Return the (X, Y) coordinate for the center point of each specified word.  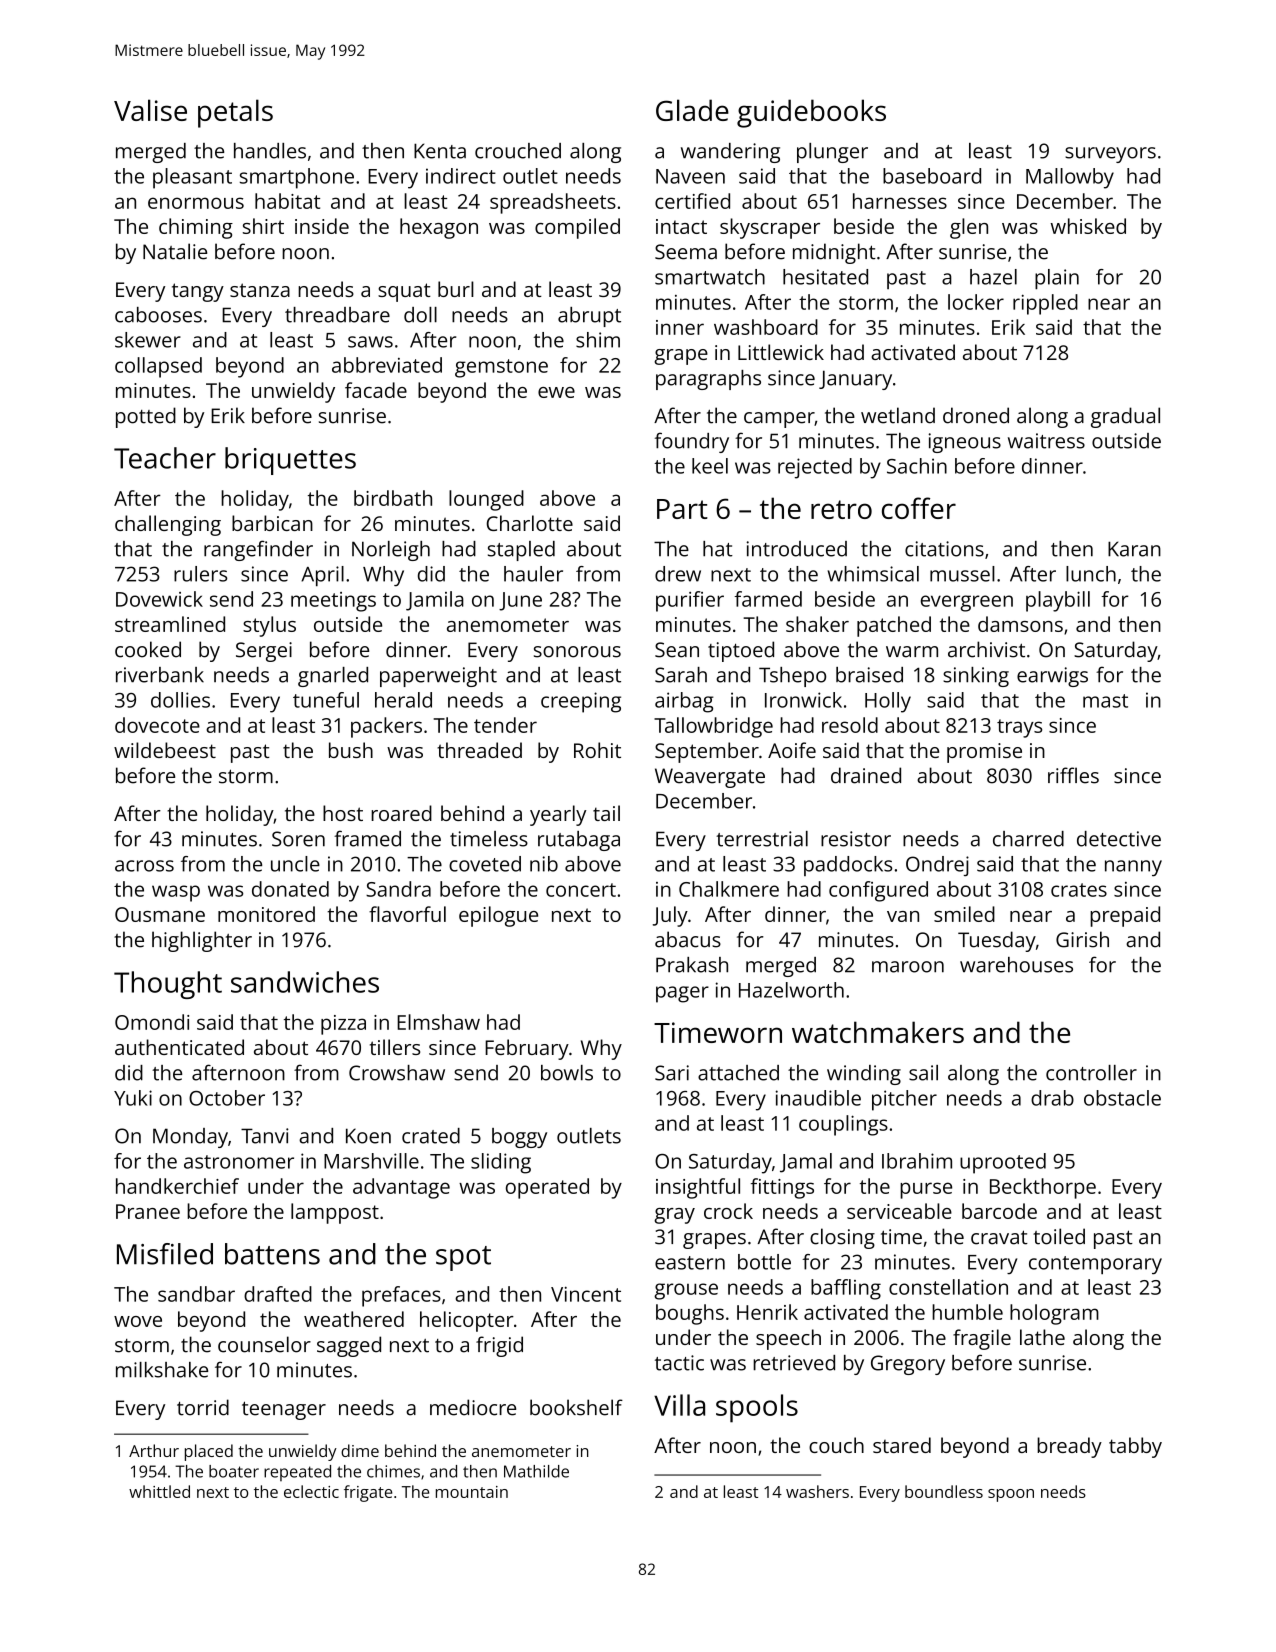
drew (678, 574)
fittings (782, 1188)
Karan (1134, 549)
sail (923, 1073)
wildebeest (165, 750)
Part (682, 509)
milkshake (162, 1370)
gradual (1125, 417)
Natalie (175, 251)
